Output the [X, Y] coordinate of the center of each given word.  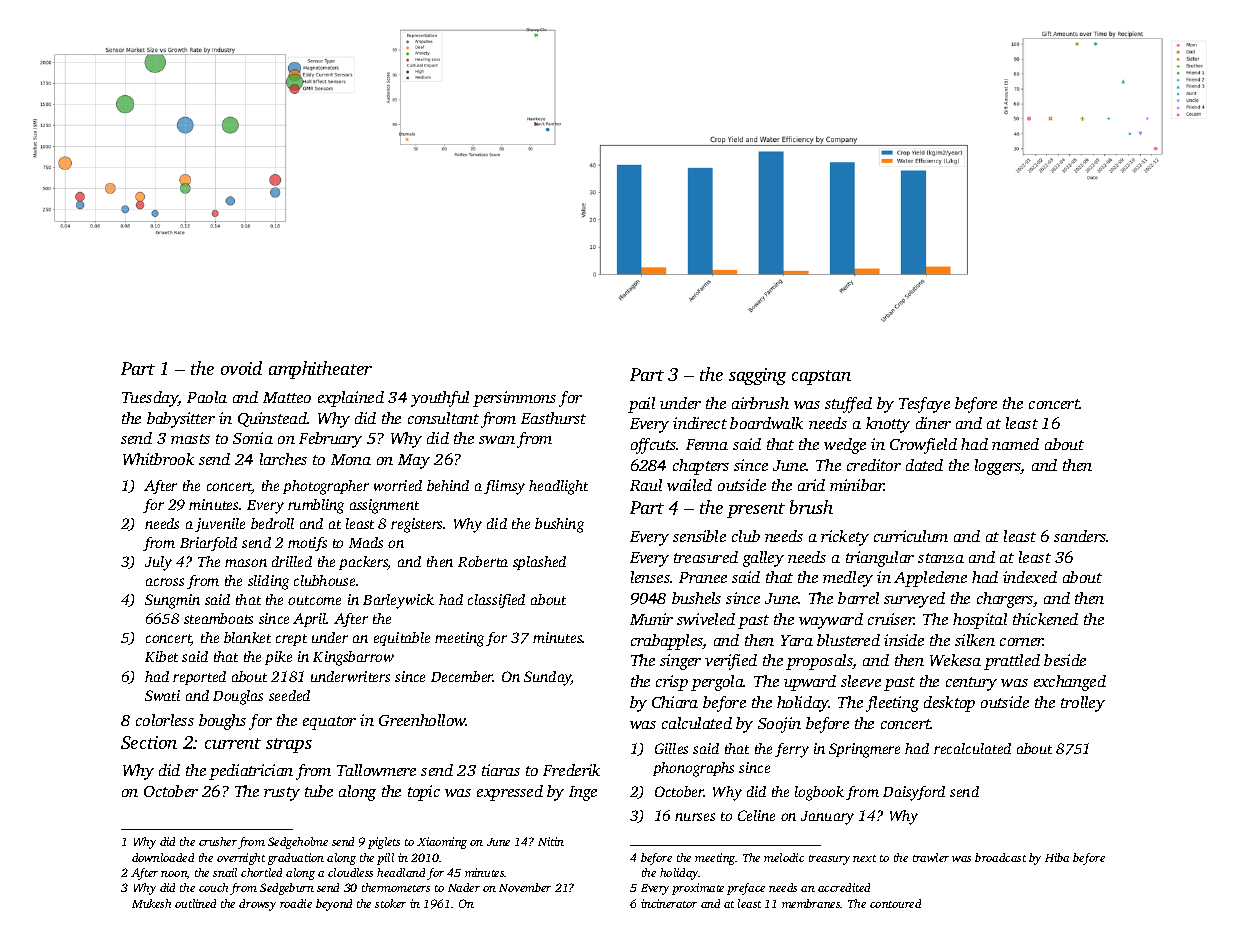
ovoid [241, 368]
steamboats [218, 618]
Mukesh [151, 903]
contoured [895, 903]
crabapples [667, 642]
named [1015, 444]
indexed [1030, 577]
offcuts [653, 446]
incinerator [669, 903]
